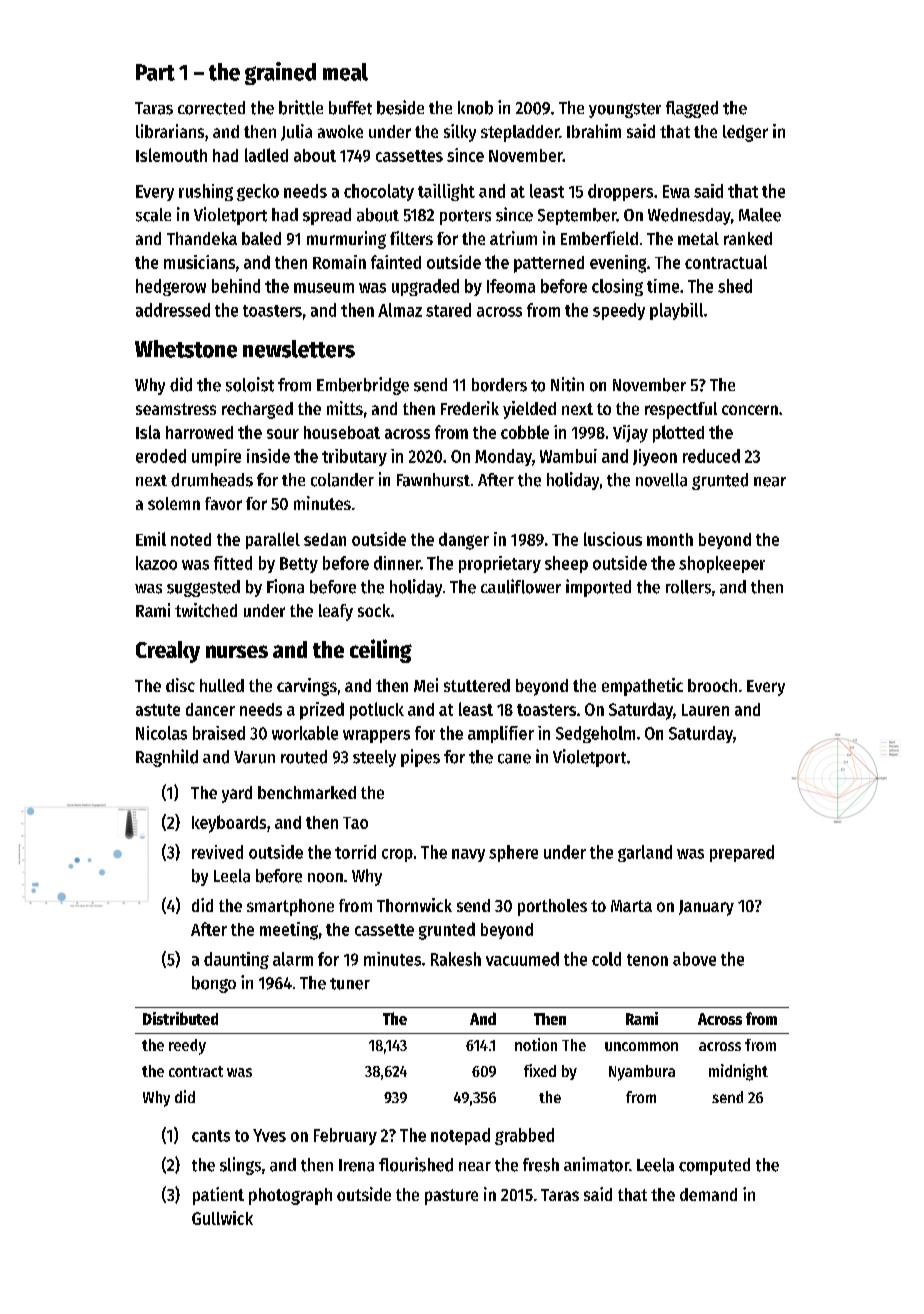  Describe the element at coordinates (745, 133) in the image. I see `ledger` at that location.
